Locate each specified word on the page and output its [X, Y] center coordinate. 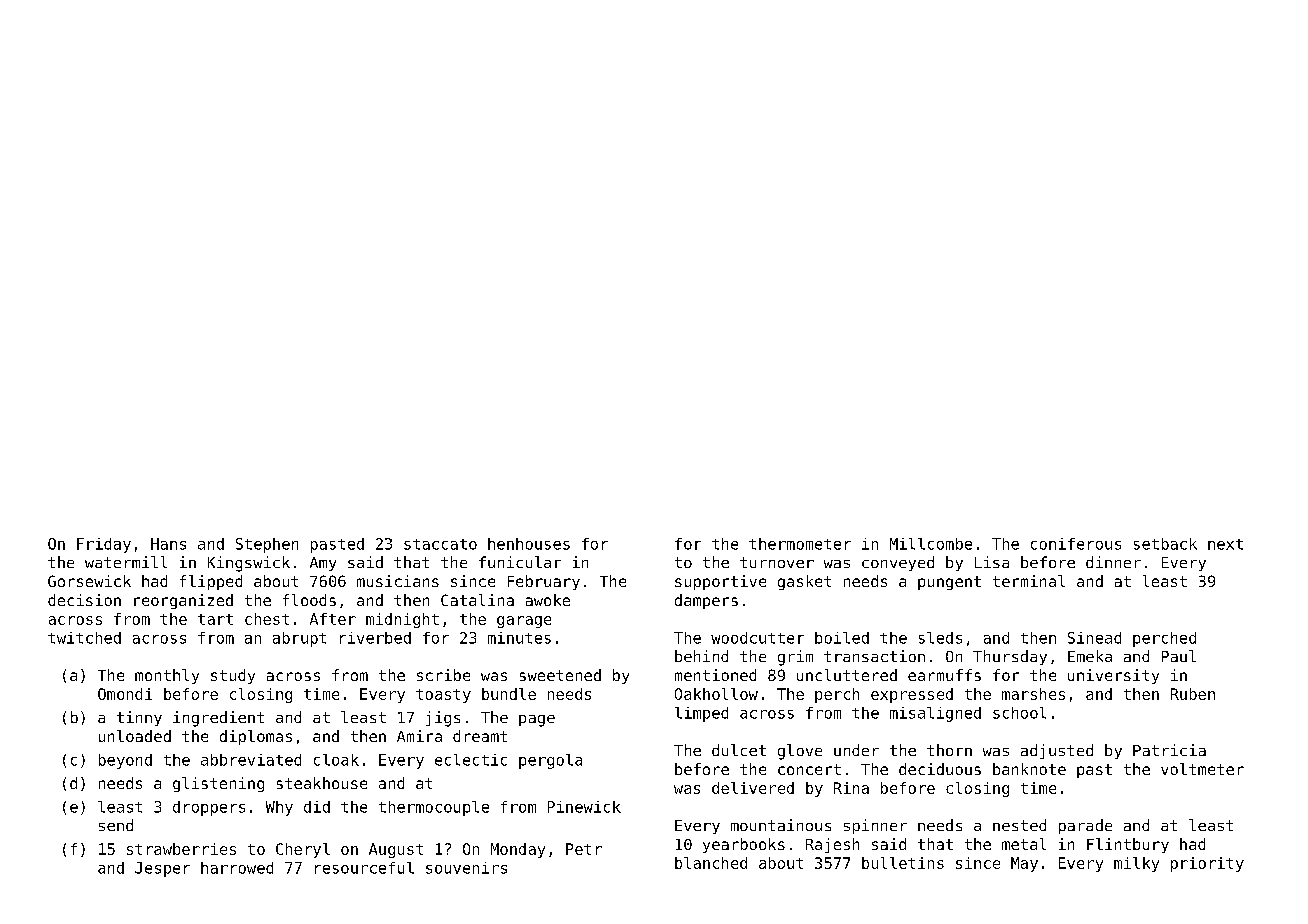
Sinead [1094, 638]
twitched [84, 638]
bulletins [903, 863]
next [1225, 544]
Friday [104, 545]
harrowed [237, 868]
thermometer [800, 544]
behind [701, 656]
